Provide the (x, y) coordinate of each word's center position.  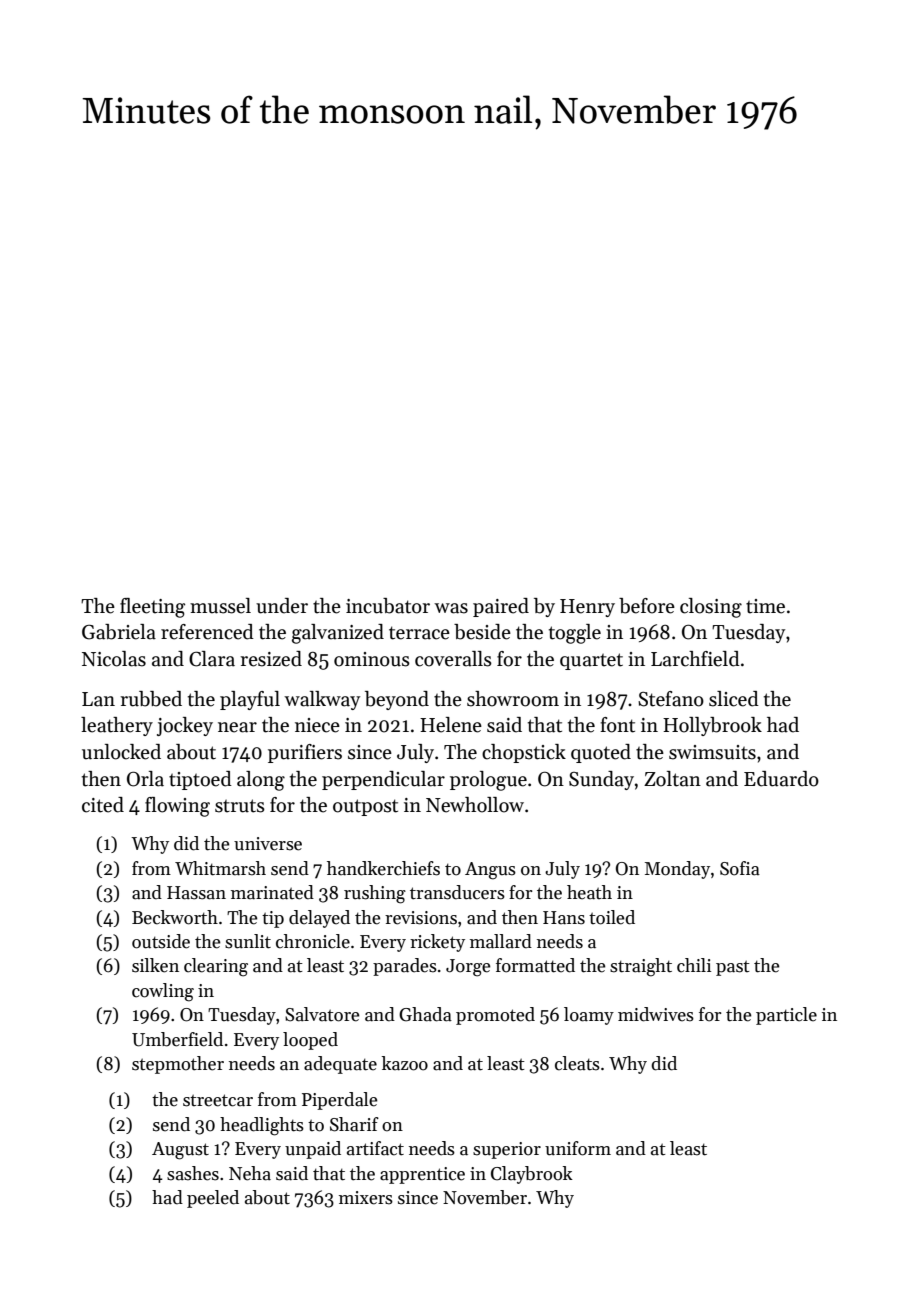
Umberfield (177, 1039)
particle (786, 1016)
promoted (495, 1016)
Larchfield (695, 659)
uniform (578, 1148)
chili (694, 965)
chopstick (524, 753)
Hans (564, 918)
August (180, 1151)
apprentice (422, 1175)
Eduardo (781, 779)
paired (501, 607)
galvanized (338, 634)
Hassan (196, 893)
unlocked (121, 752)
